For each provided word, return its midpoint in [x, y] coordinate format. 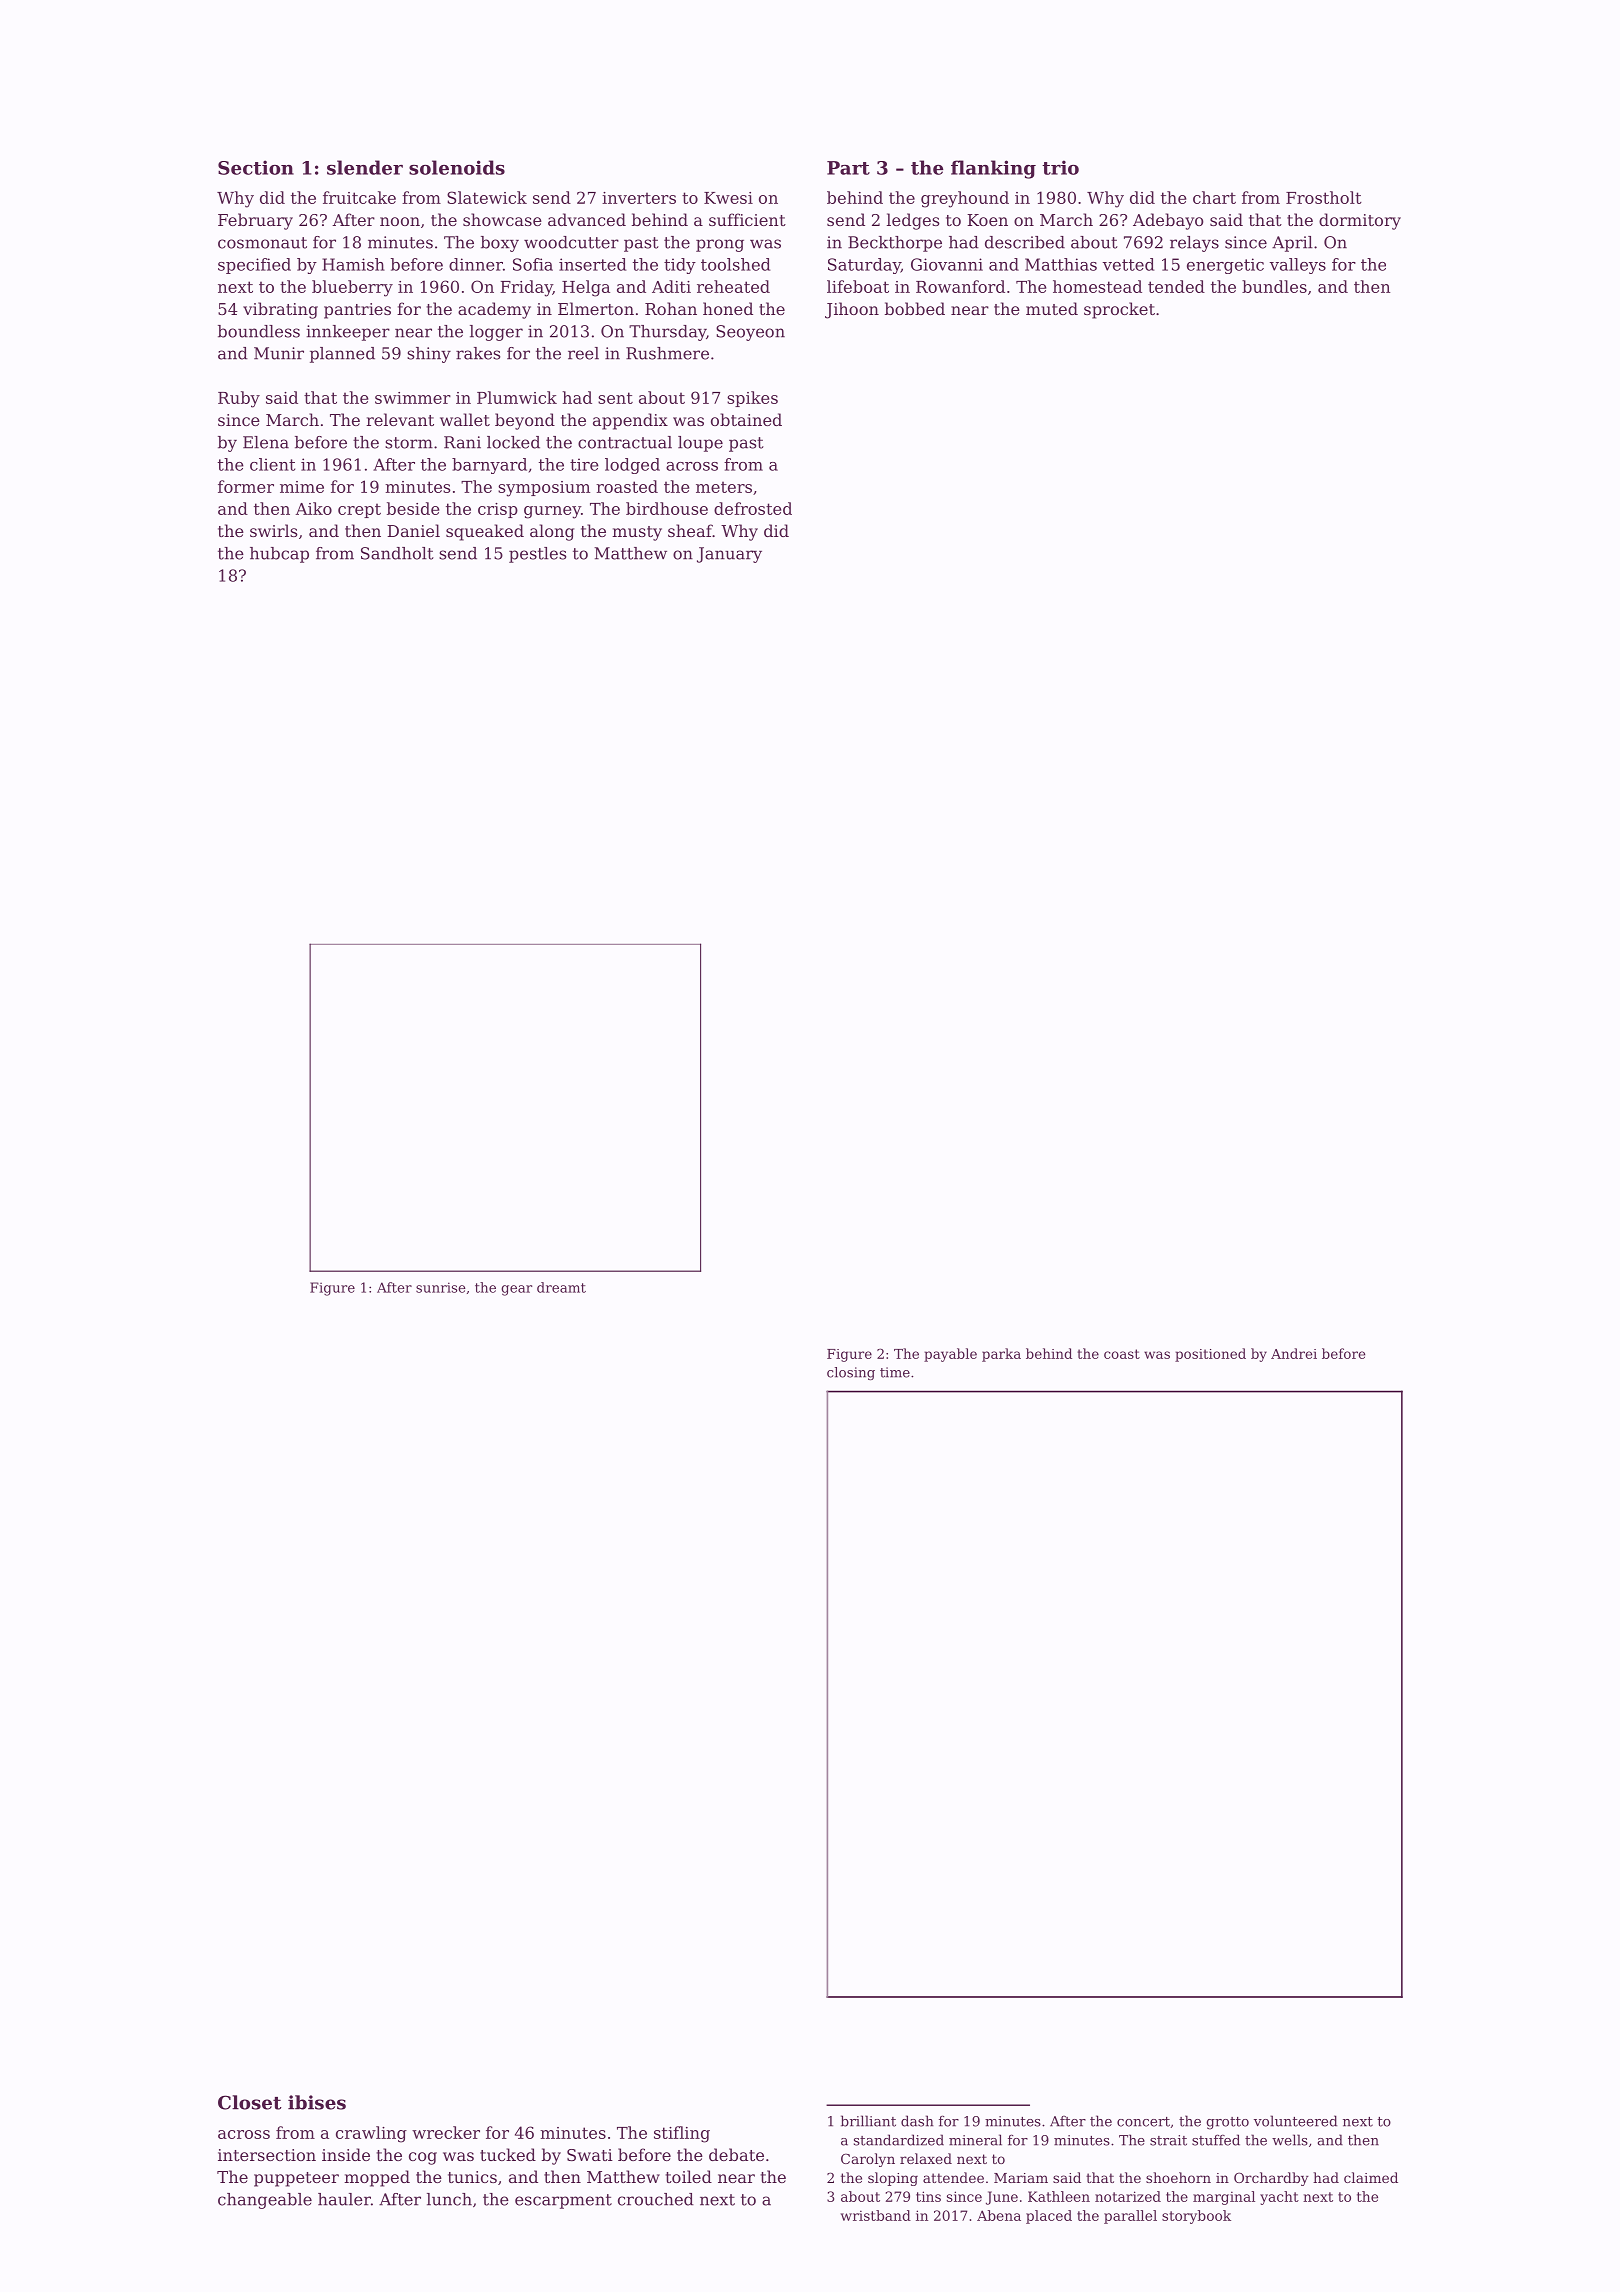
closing [851, 1373]
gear [516, 1290]
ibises [317, 2102]
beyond [525, 421]
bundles [1274, 286]
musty [637, 533]
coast [1122, 1354]
